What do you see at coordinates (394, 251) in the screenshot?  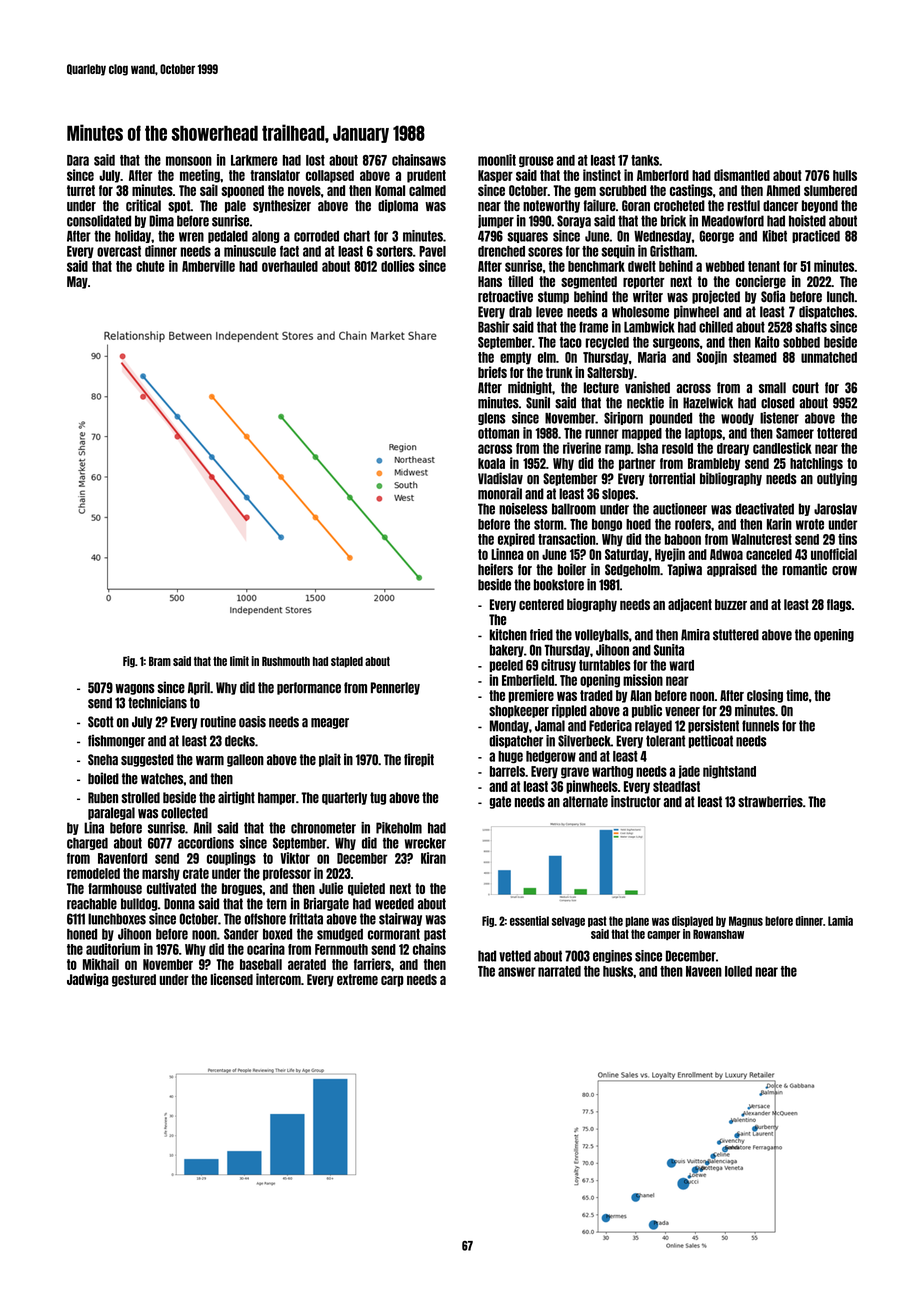 I see `sorters` at bounding box center [394, 251].
